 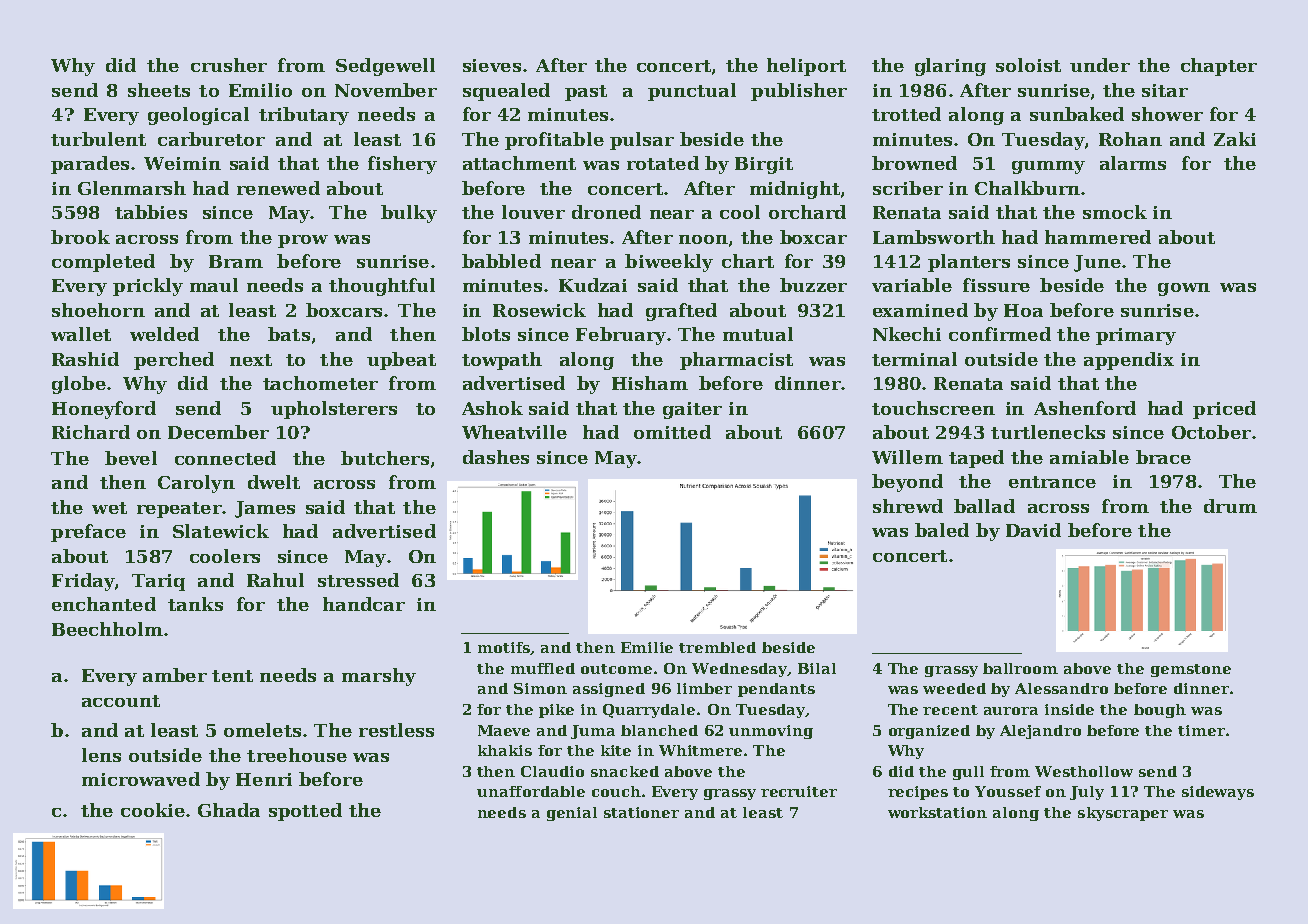 I want to click on ballroom, so click(x=1020, y=668).
